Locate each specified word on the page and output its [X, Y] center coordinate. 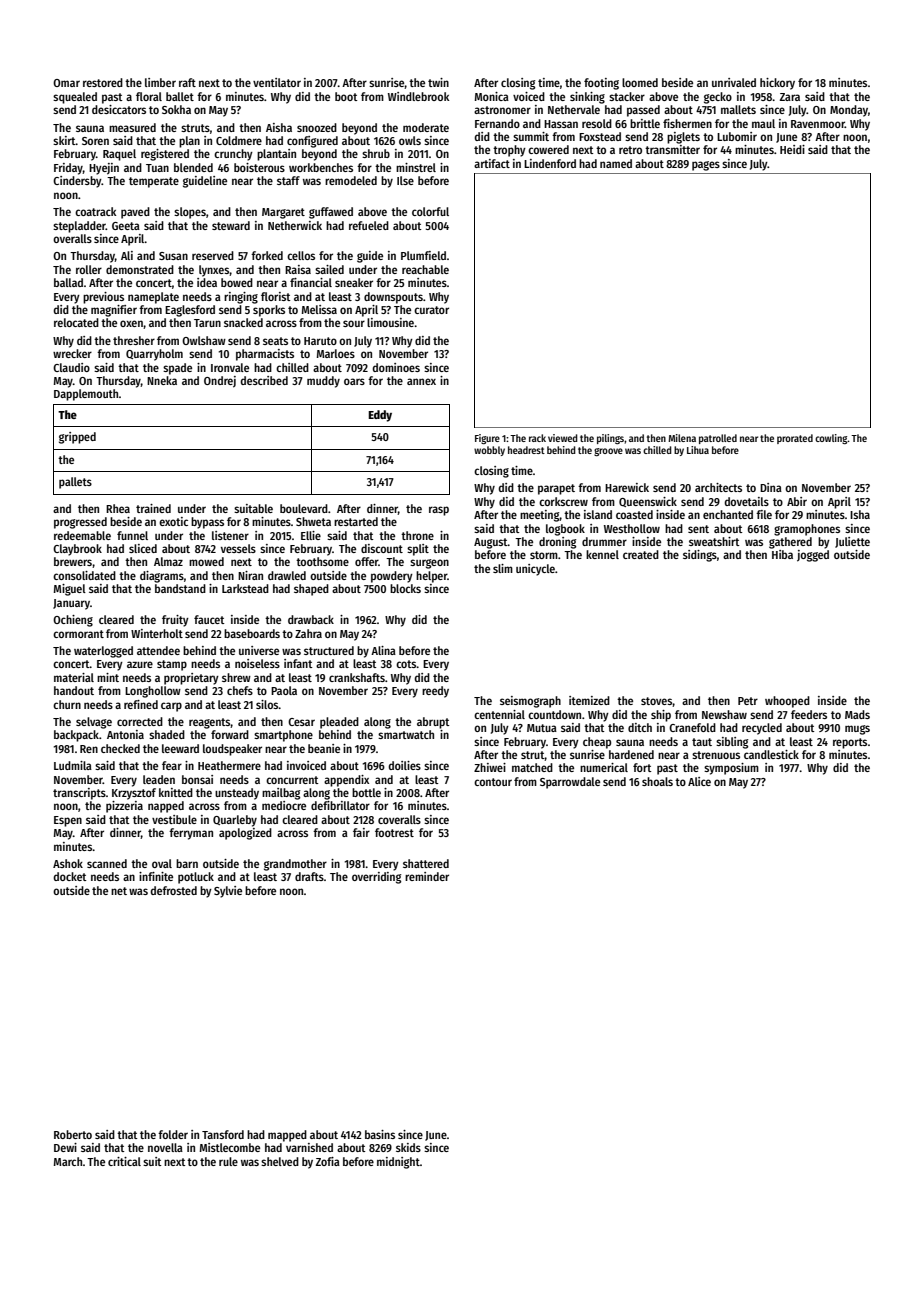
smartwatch [406, 734]
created [641, 554]
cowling [831, 439]
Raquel [119, 155]
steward [231, 225]
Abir [797, 501]
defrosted [173, 890]
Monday [849, 111]
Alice [699, 781]
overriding [376, 878]
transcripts [79, 794]
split [418, 550]
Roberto [73, 1134]
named [616, 163]
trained [153, 508]
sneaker [354, 282]
